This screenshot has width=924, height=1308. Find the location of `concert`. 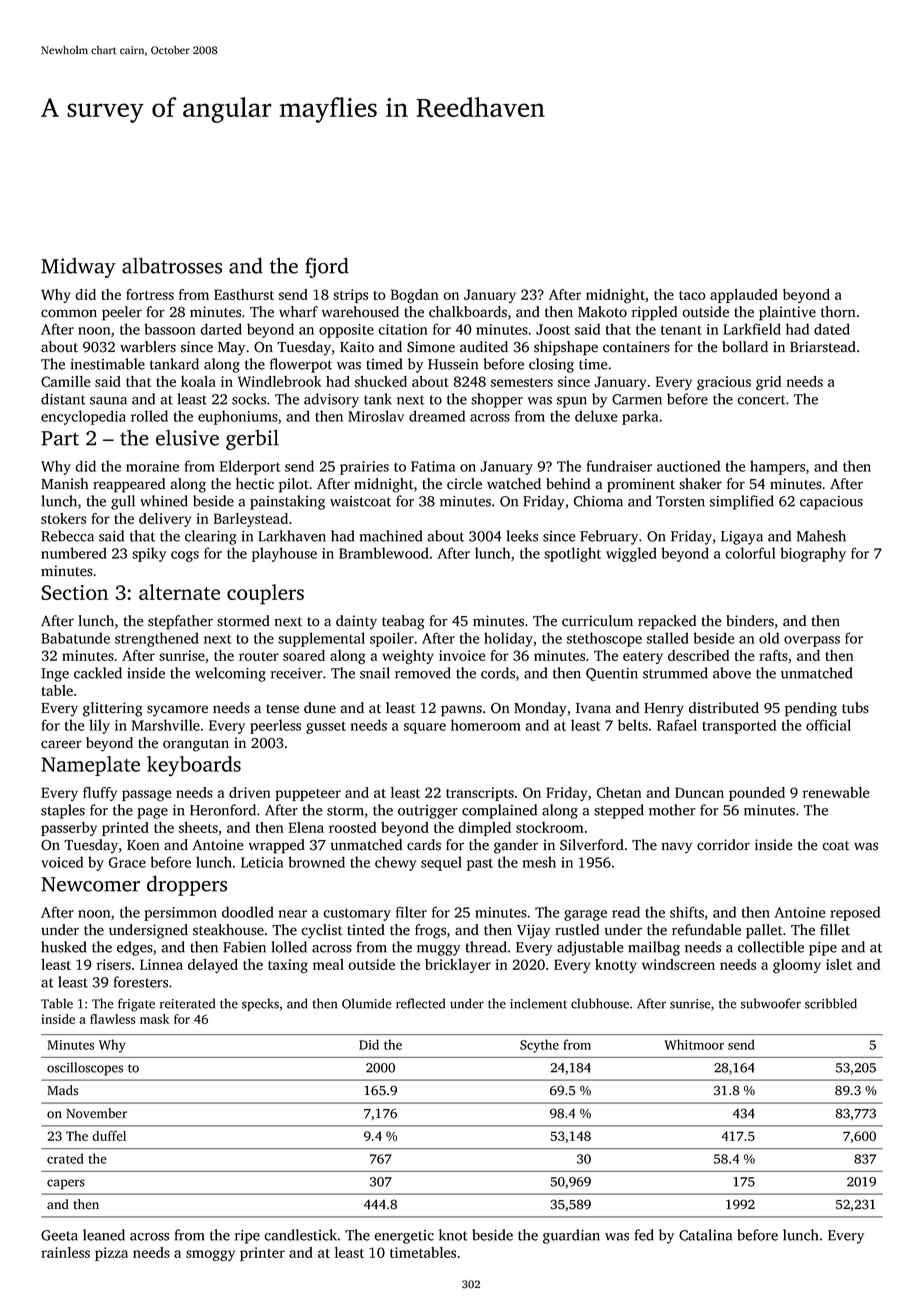

concert is located at coordinates (761, 400).
